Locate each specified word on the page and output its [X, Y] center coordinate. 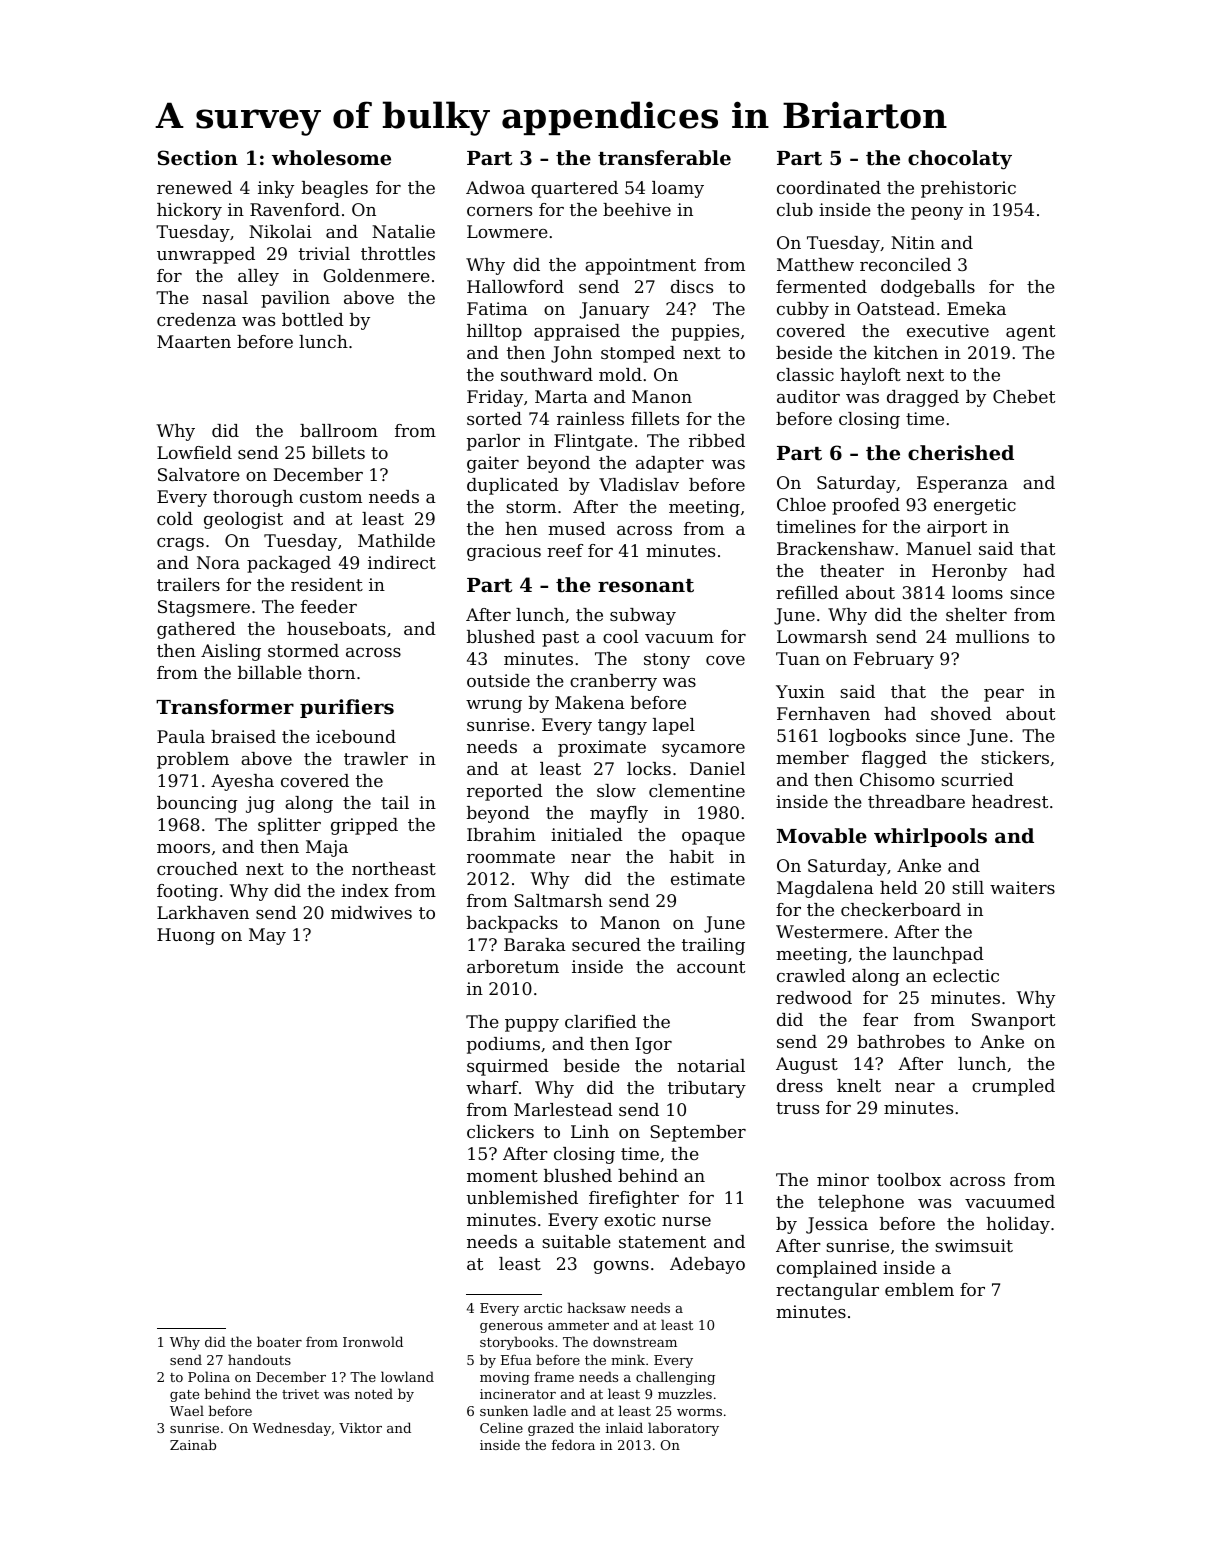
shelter [976, 614]
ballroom [339, 430]
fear [880, 1019]
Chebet [1024, 396]
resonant [646, 586]
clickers [500, 1131]
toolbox [909, 1179]
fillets [655, 418]
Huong [186, 936]
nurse [686, 1221]
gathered [196, 630]
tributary [707, 1089]
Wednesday [291, 1429]
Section [198, 157]
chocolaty [960, 160]
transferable [664, 158]
